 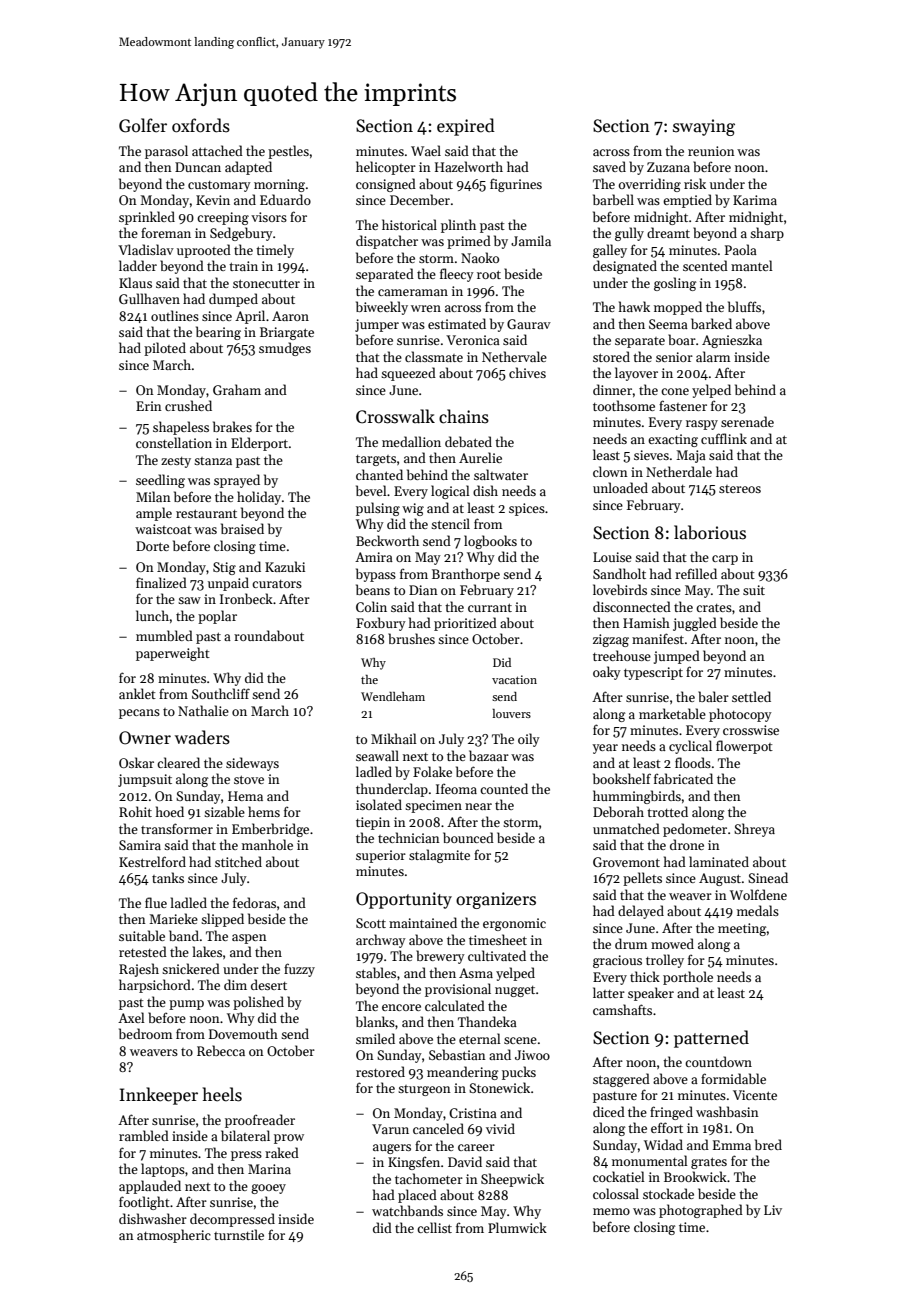 I want to click on meeting, so click(x=742, y=929).
